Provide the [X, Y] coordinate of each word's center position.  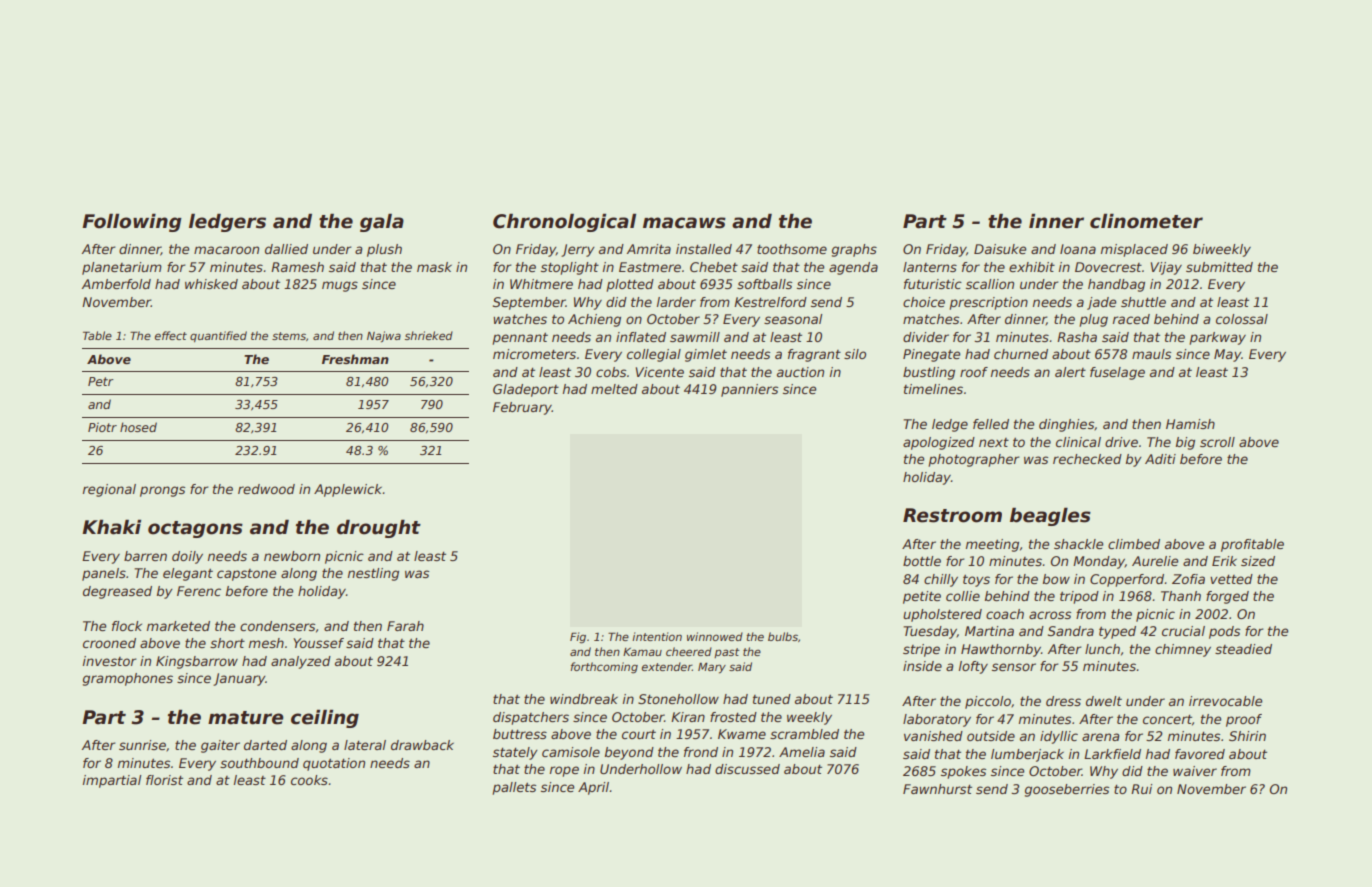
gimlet [706, 355]
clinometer [1146, 221]
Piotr [102, 427]
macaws [684, 223]
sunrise [142, 745]
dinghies [1066, 425]
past [727, 653]
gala [382, 223]
